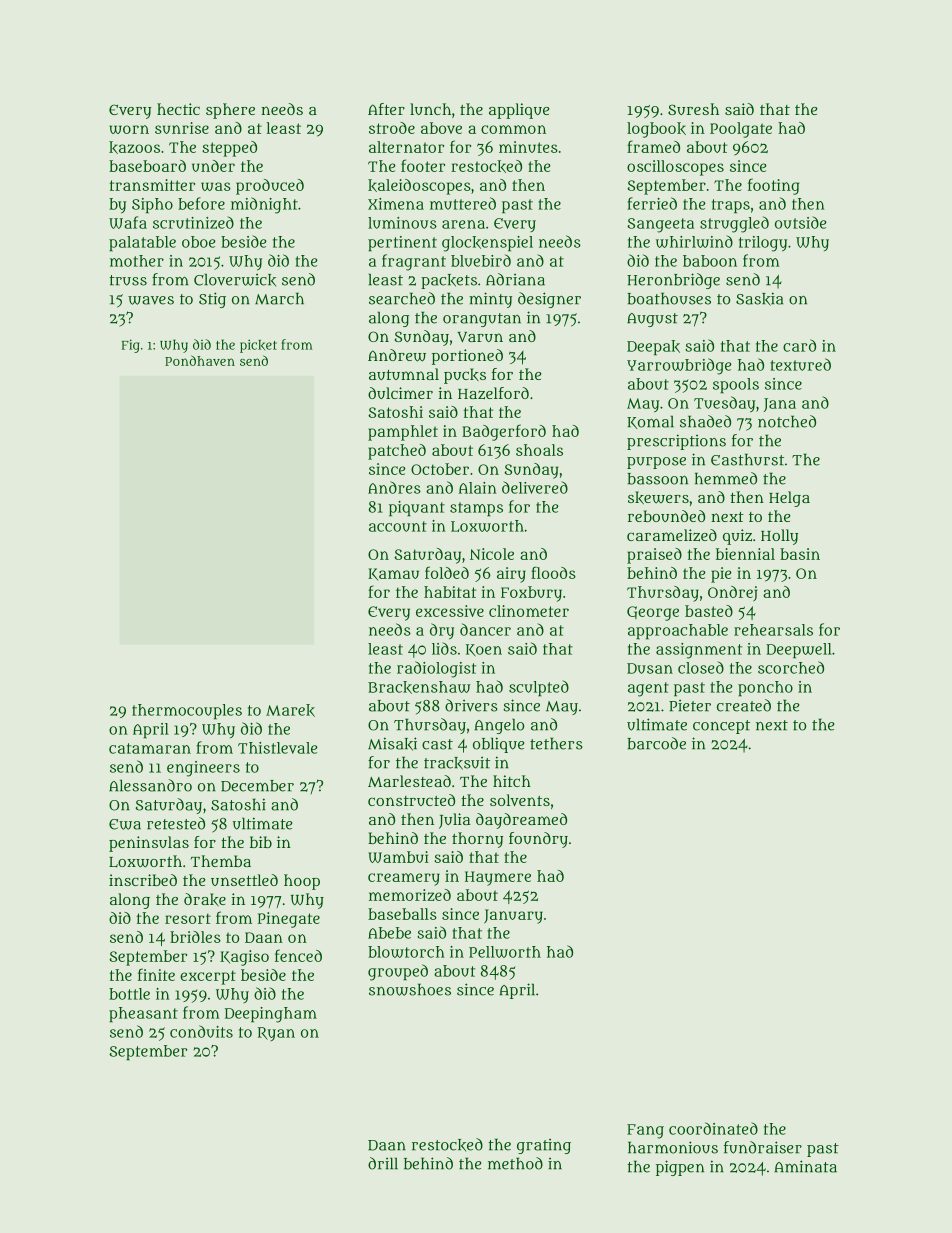 Image resolution: width=952 pixels, height=1233 pixels. What do you see at coordinates (398, 526) in the document?
I see `account` at bounding box center [398, 526].
